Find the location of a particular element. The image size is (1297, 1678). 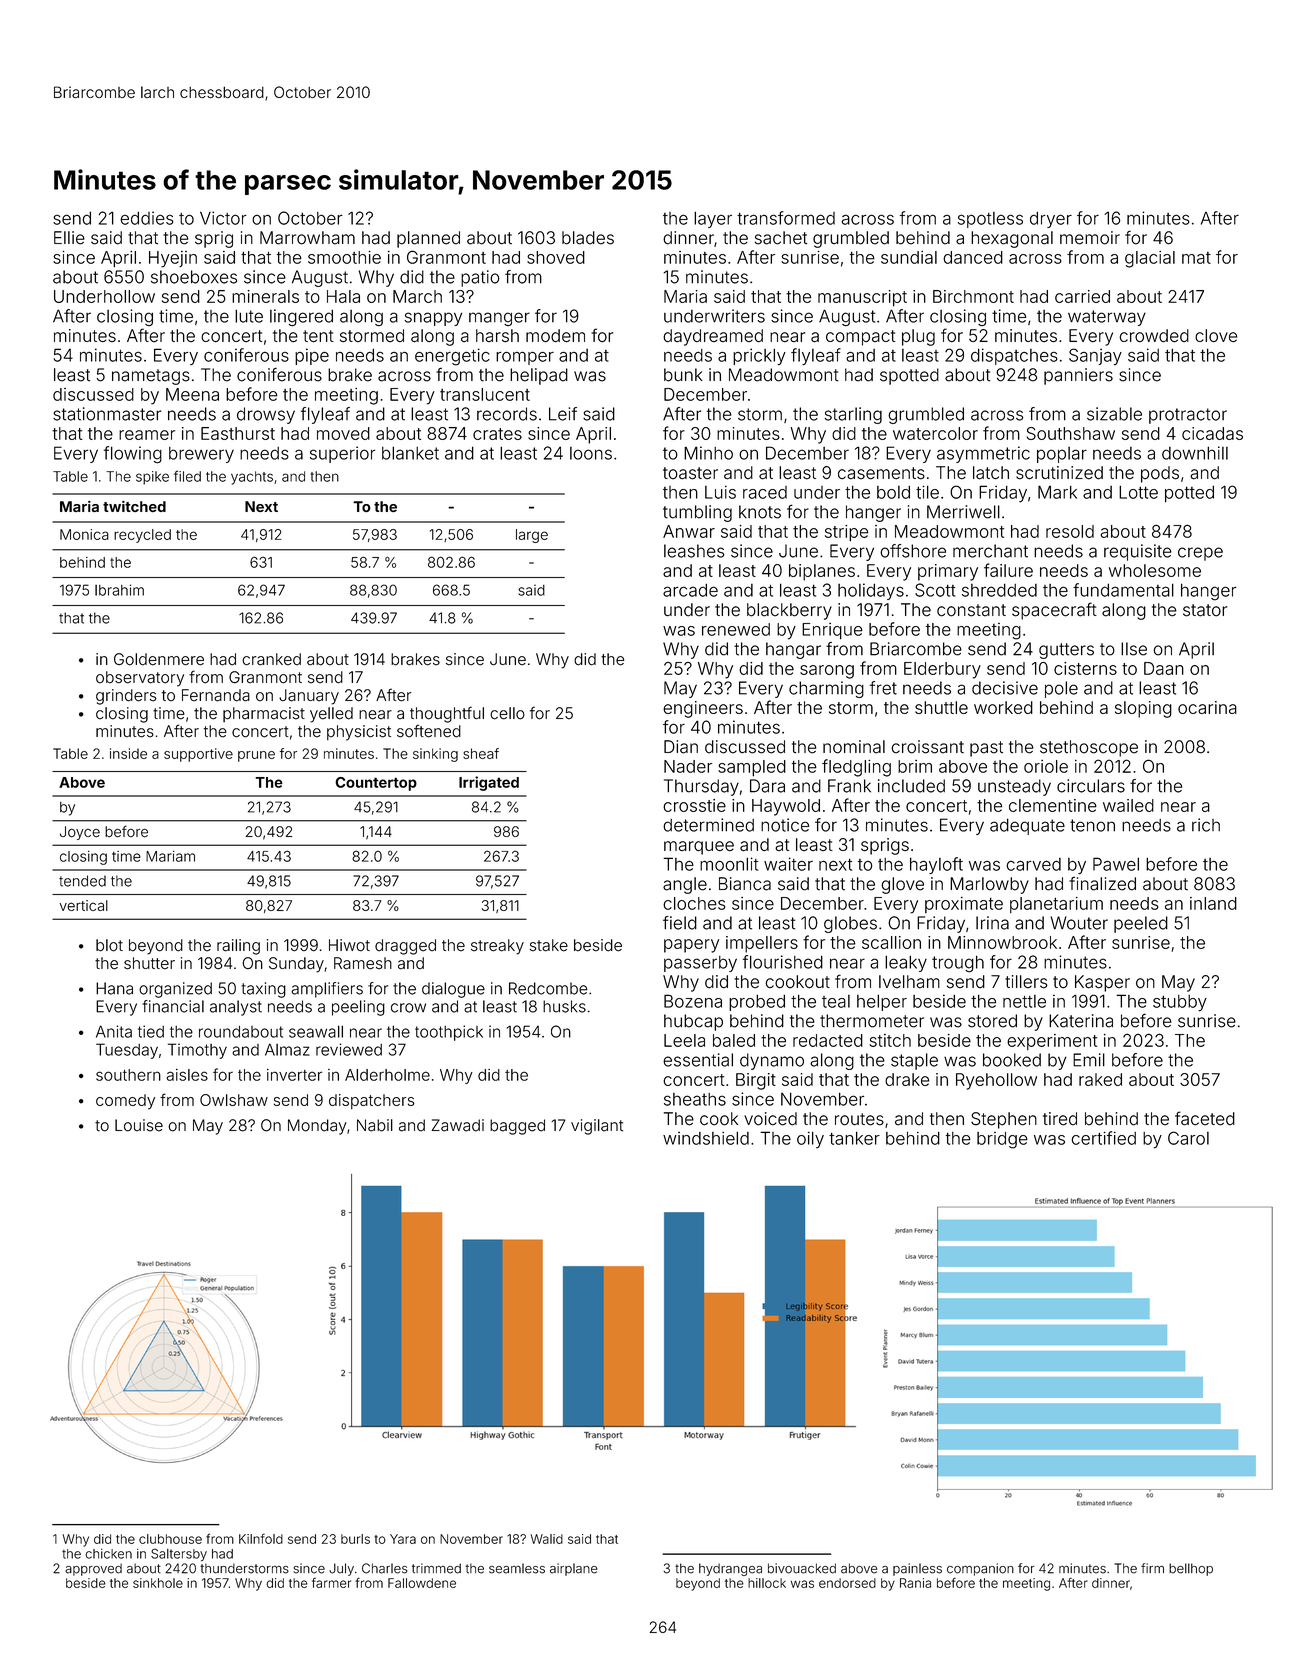

pipe is located at coordinates (312, 356).
